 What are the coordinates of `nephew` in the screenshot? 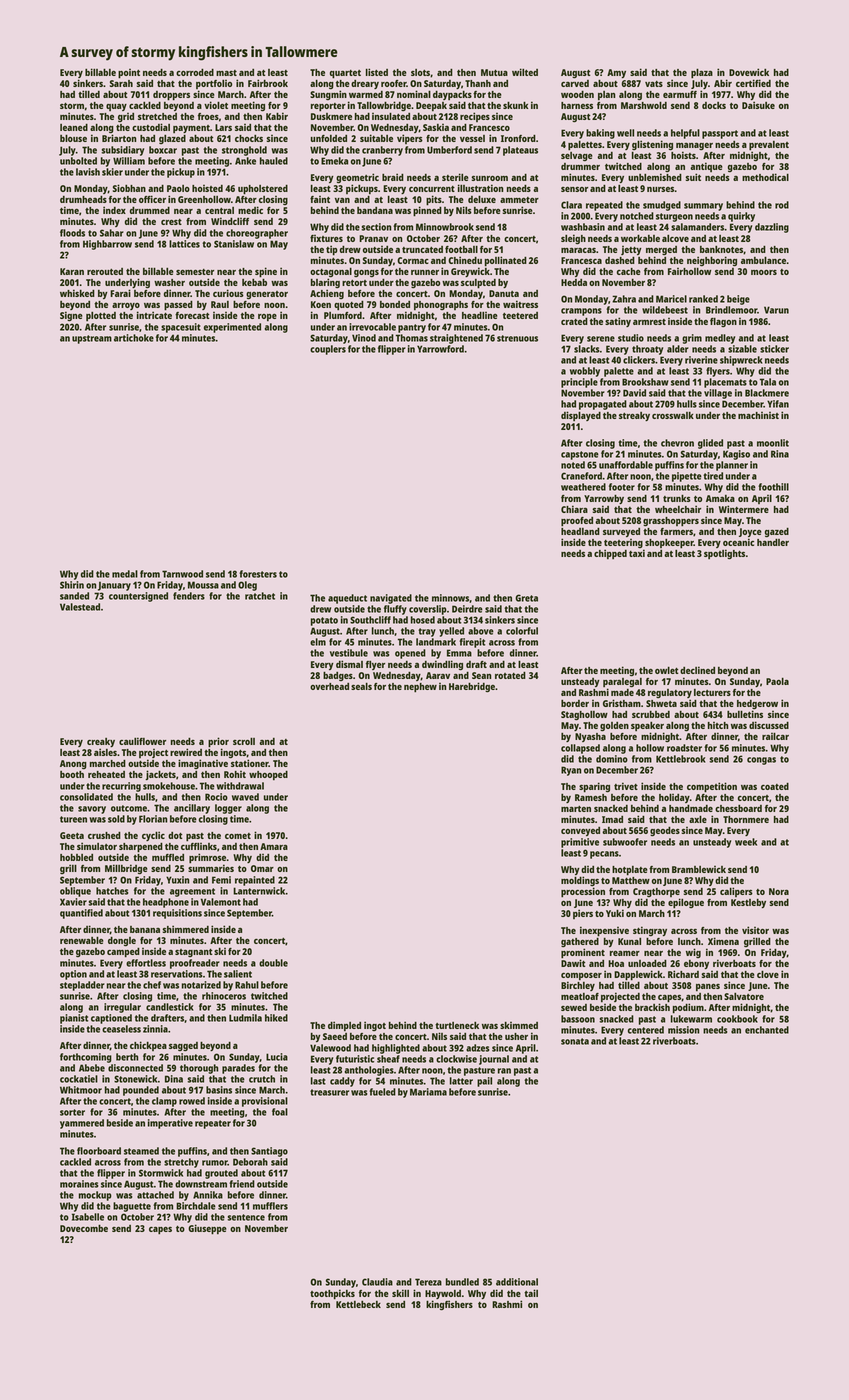 It's located at (420, 688).
